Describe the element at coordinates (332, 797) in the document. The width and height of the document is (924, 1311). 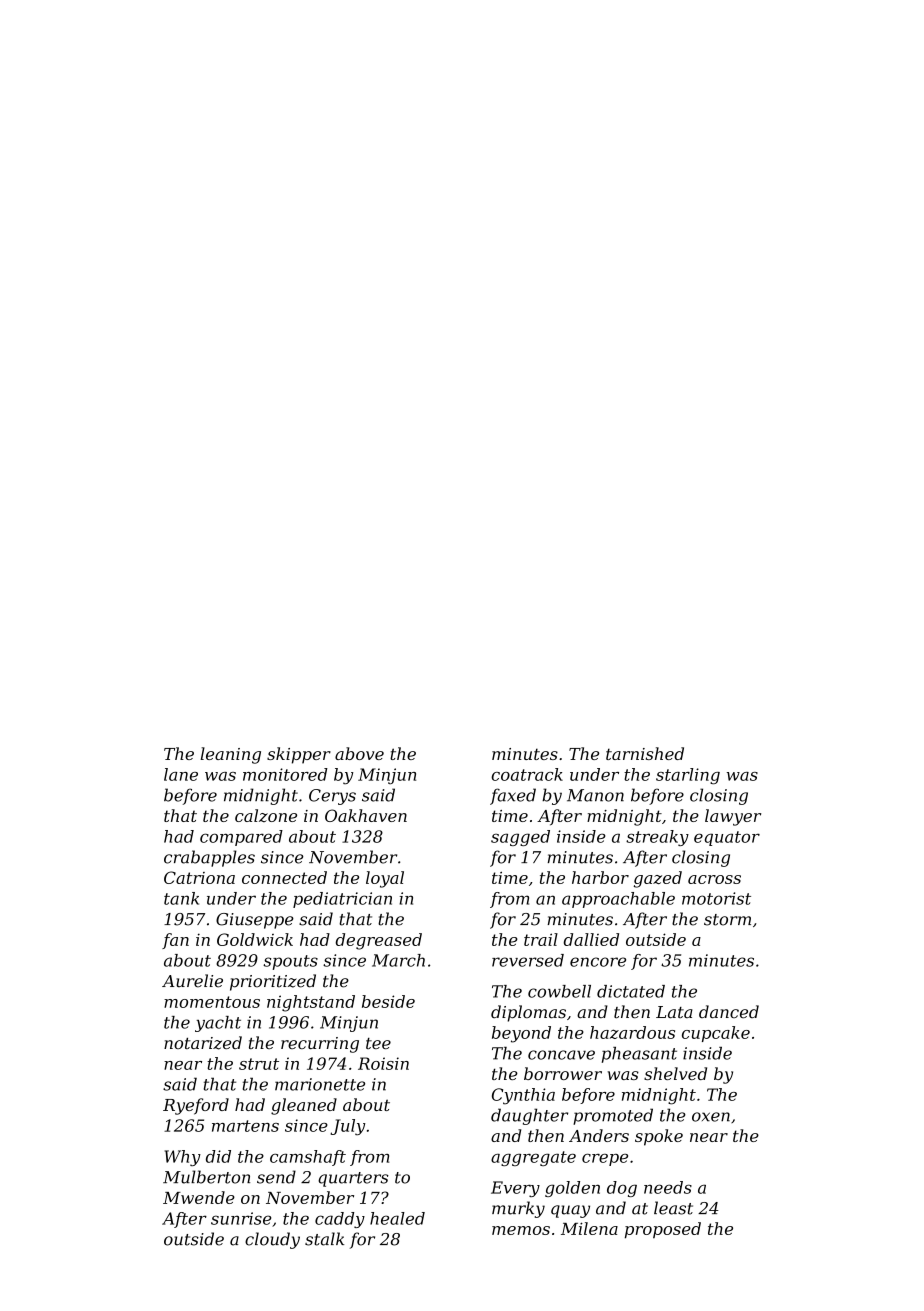
I see `Cerys` at that location.
